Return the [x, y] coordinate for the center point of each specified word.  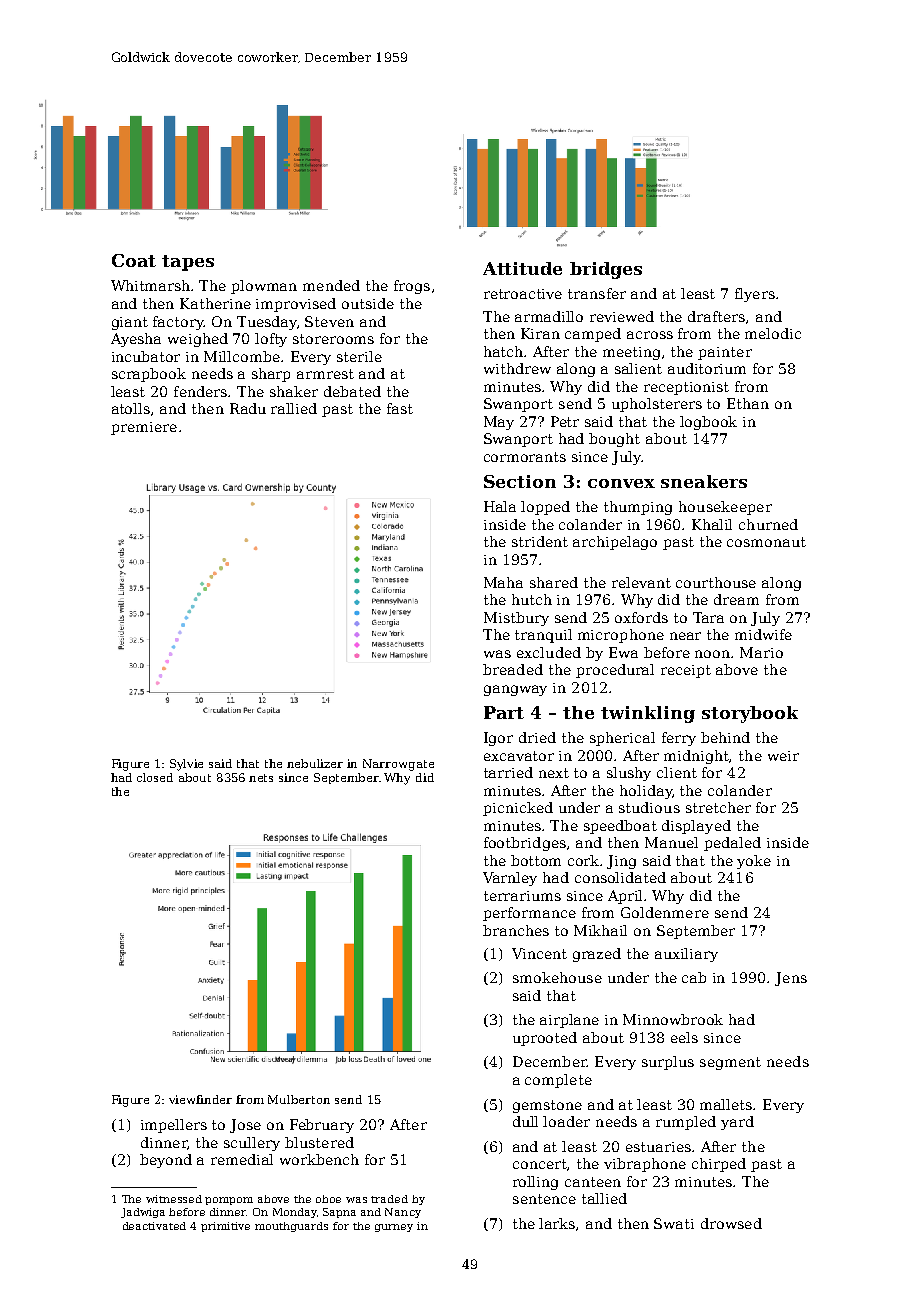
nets [261, 778]
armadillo [549, 316]
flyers [755, 295]
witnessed [174, 1199]
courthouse [716, 582]
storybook [750, 714]
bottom [536, 860]
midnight [697, 757]
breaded [513, 669]
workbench [319, 1159]
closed [155, 777]
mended [331, 285]
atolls [131, 408]
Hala [500, 506]
